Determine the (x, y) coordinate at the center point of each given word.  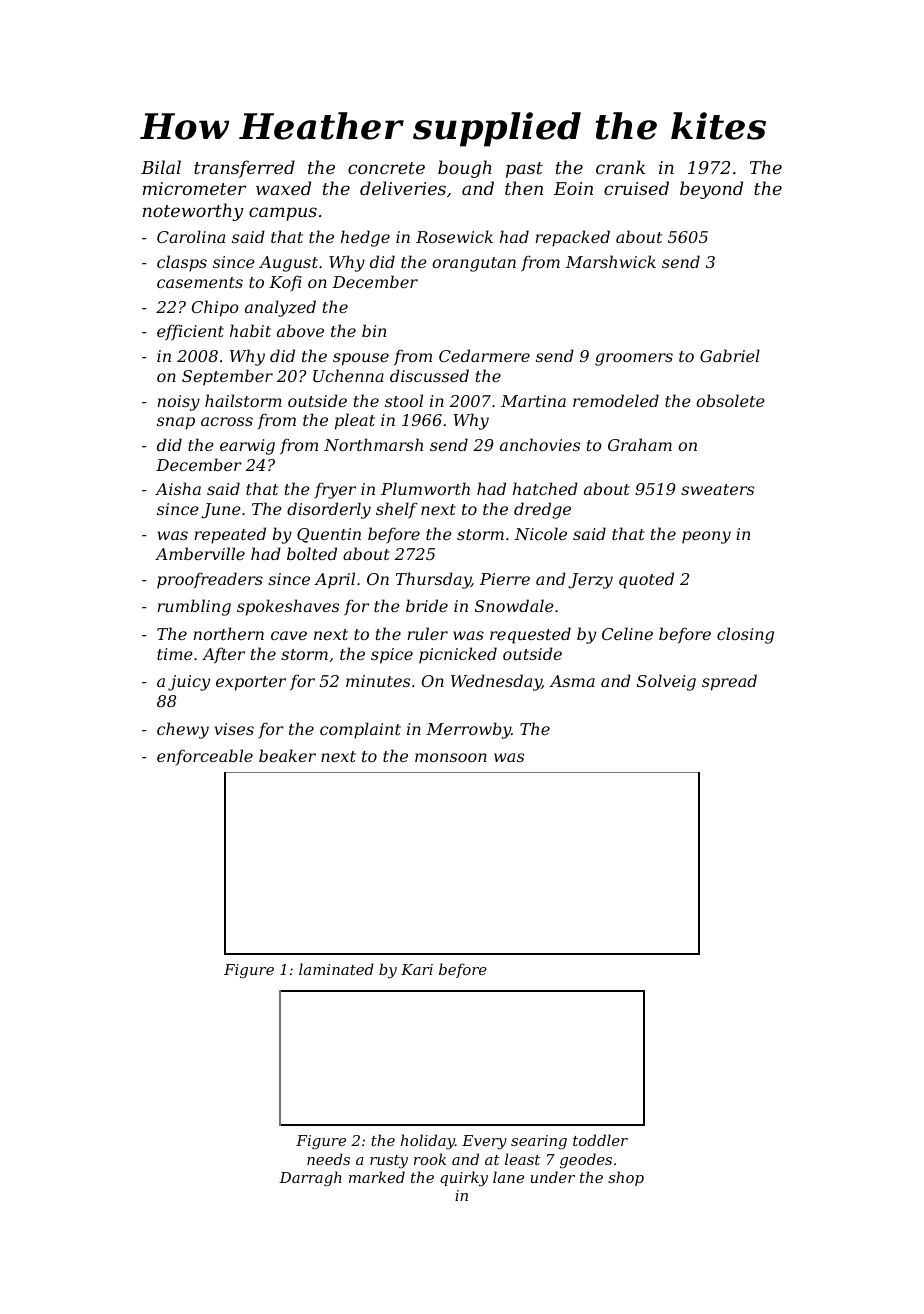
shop (626, 1178)
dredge (542, 510)
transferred (244, 169)
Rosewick (454, 236)
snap (176, 423)
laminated (336, 969)
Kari (417, 969)
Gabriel (730, 355)
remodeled (616, 400)
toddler (600, 1140)
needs (328, 1159)
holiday (428, 1142)
